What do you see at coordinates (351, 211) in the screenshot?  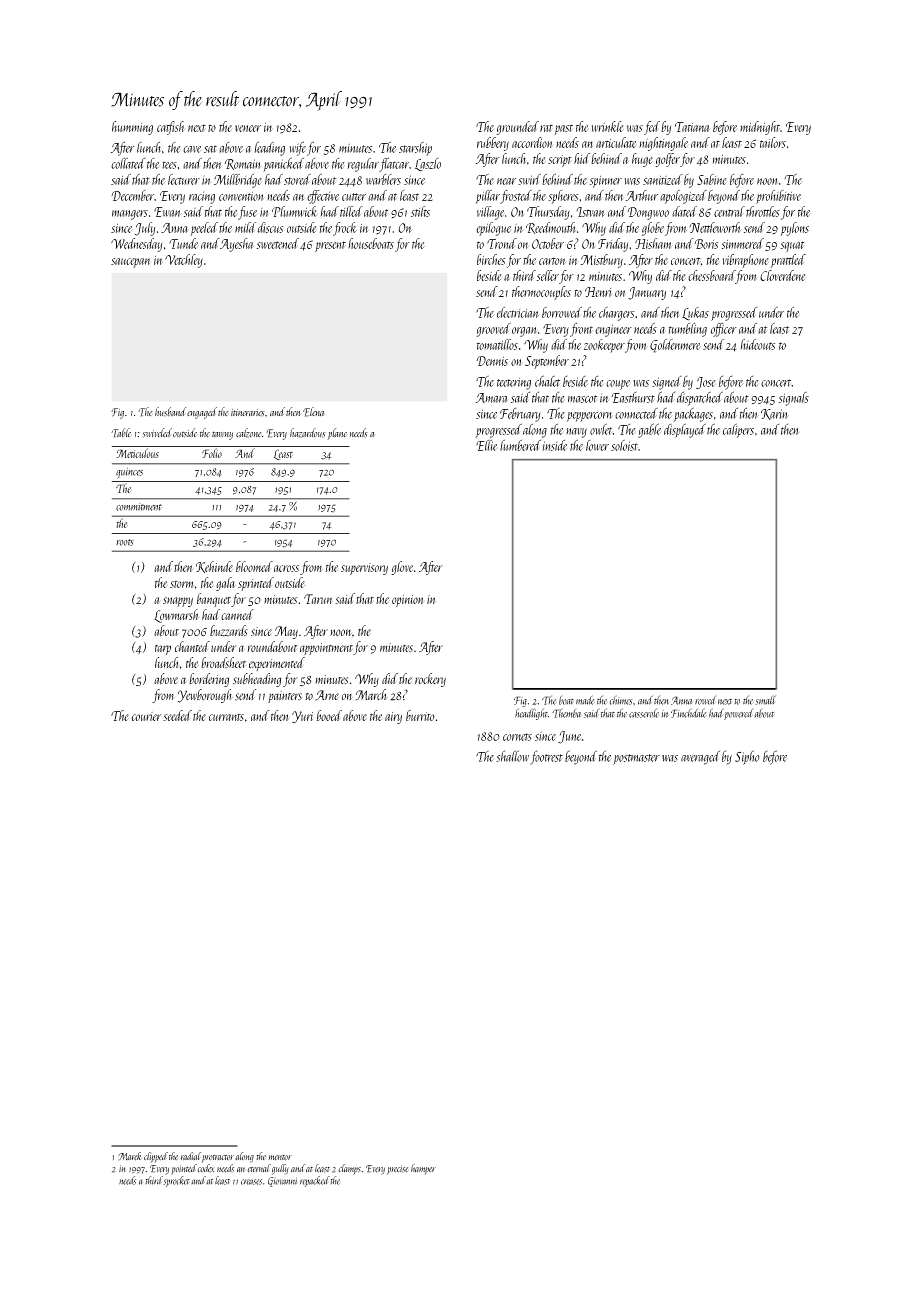 I see `tilled` at bounding box center [351, 211].
